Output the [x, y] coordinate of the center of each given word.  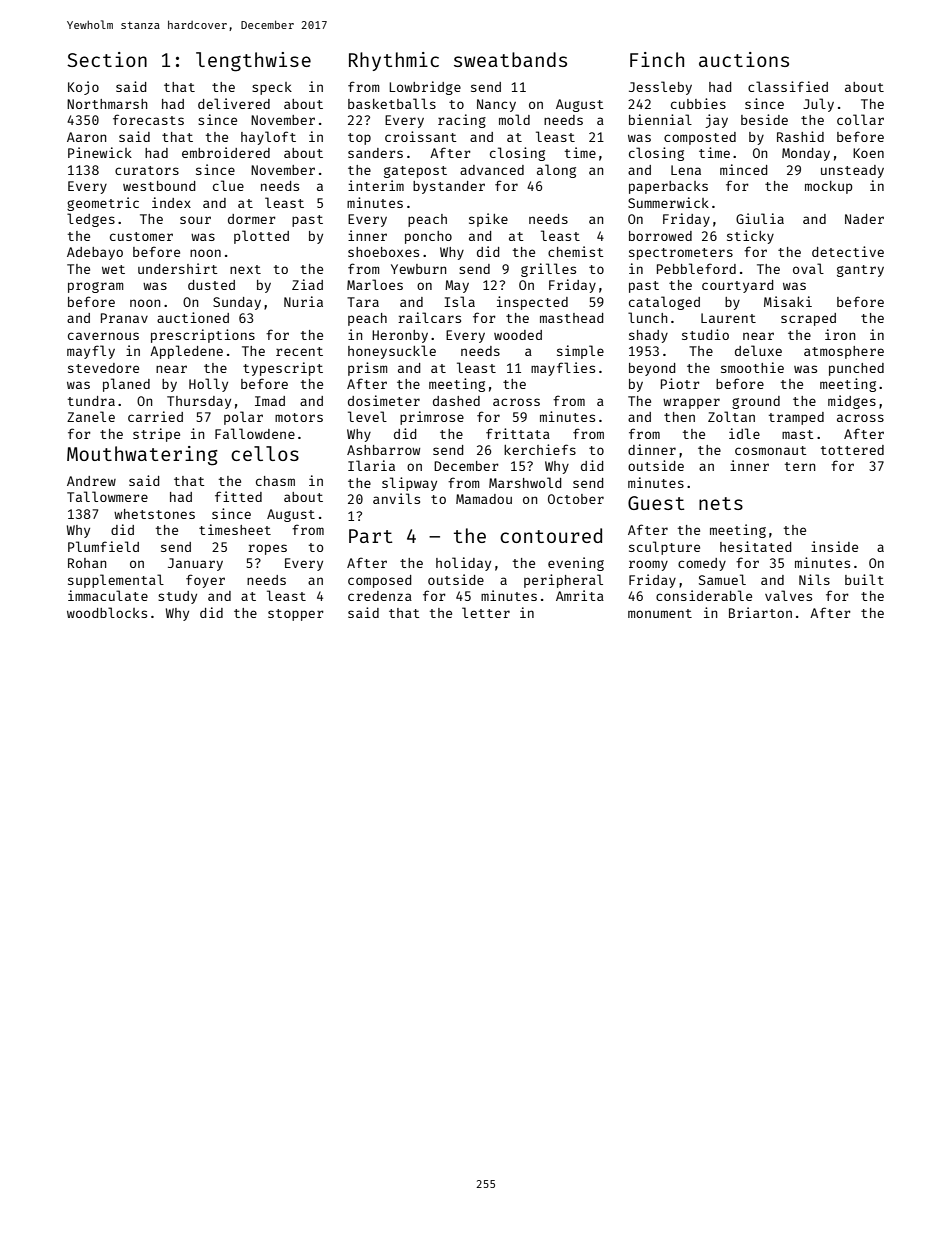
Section [107, 59]
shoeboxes [383, 252]
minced [743, 169]
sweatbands [510, 59]
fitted [238, 496]
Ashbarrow [383, 450]
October [576, 499]
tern [800, 466]
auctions [744, 59]
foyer [205, 581]
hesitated [755, 546]
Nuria [303, 301]
